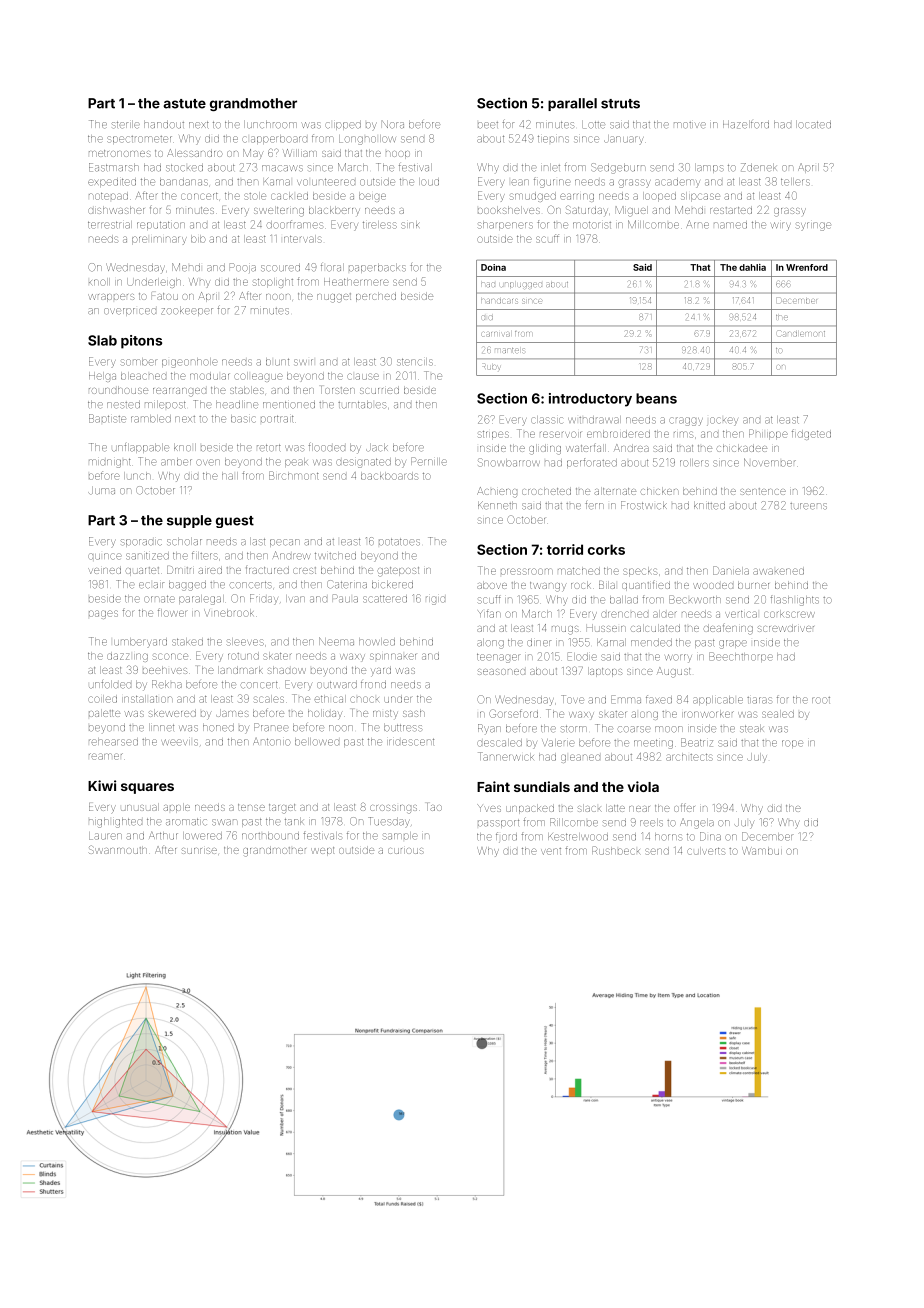 The image size is (924, 1308). What do you see at coordinates (184, 182) in the document?
I see `bandanas` at bounding box center [184, 182].
